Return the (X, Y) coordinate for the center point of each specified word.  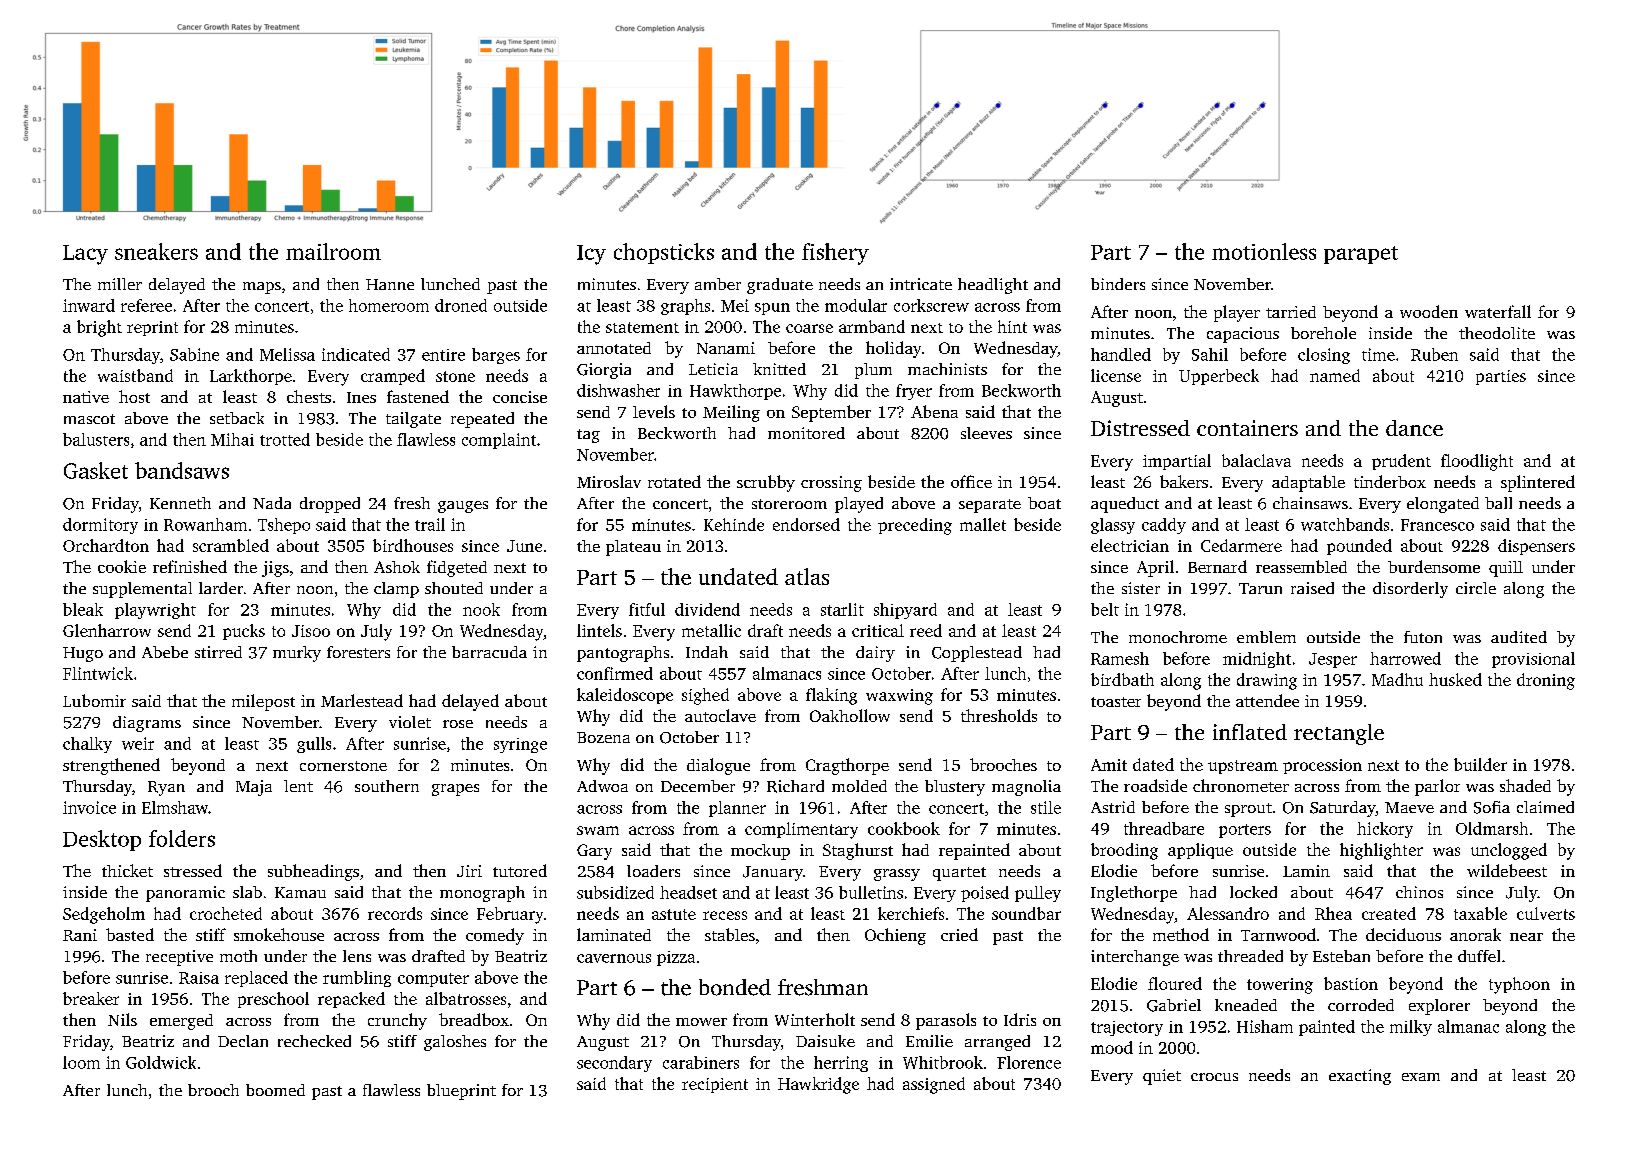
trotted (285, 439)
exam (1421, 1077)
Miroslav (609, 481)
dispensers (1536, 547)
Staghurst (858, 851)
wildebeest (1507, 870)
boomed (275, 1090)
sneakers (156, 251)
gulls (314, 745)
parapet (1361, 255)
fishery (835, 254)
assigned (934, 1085)
